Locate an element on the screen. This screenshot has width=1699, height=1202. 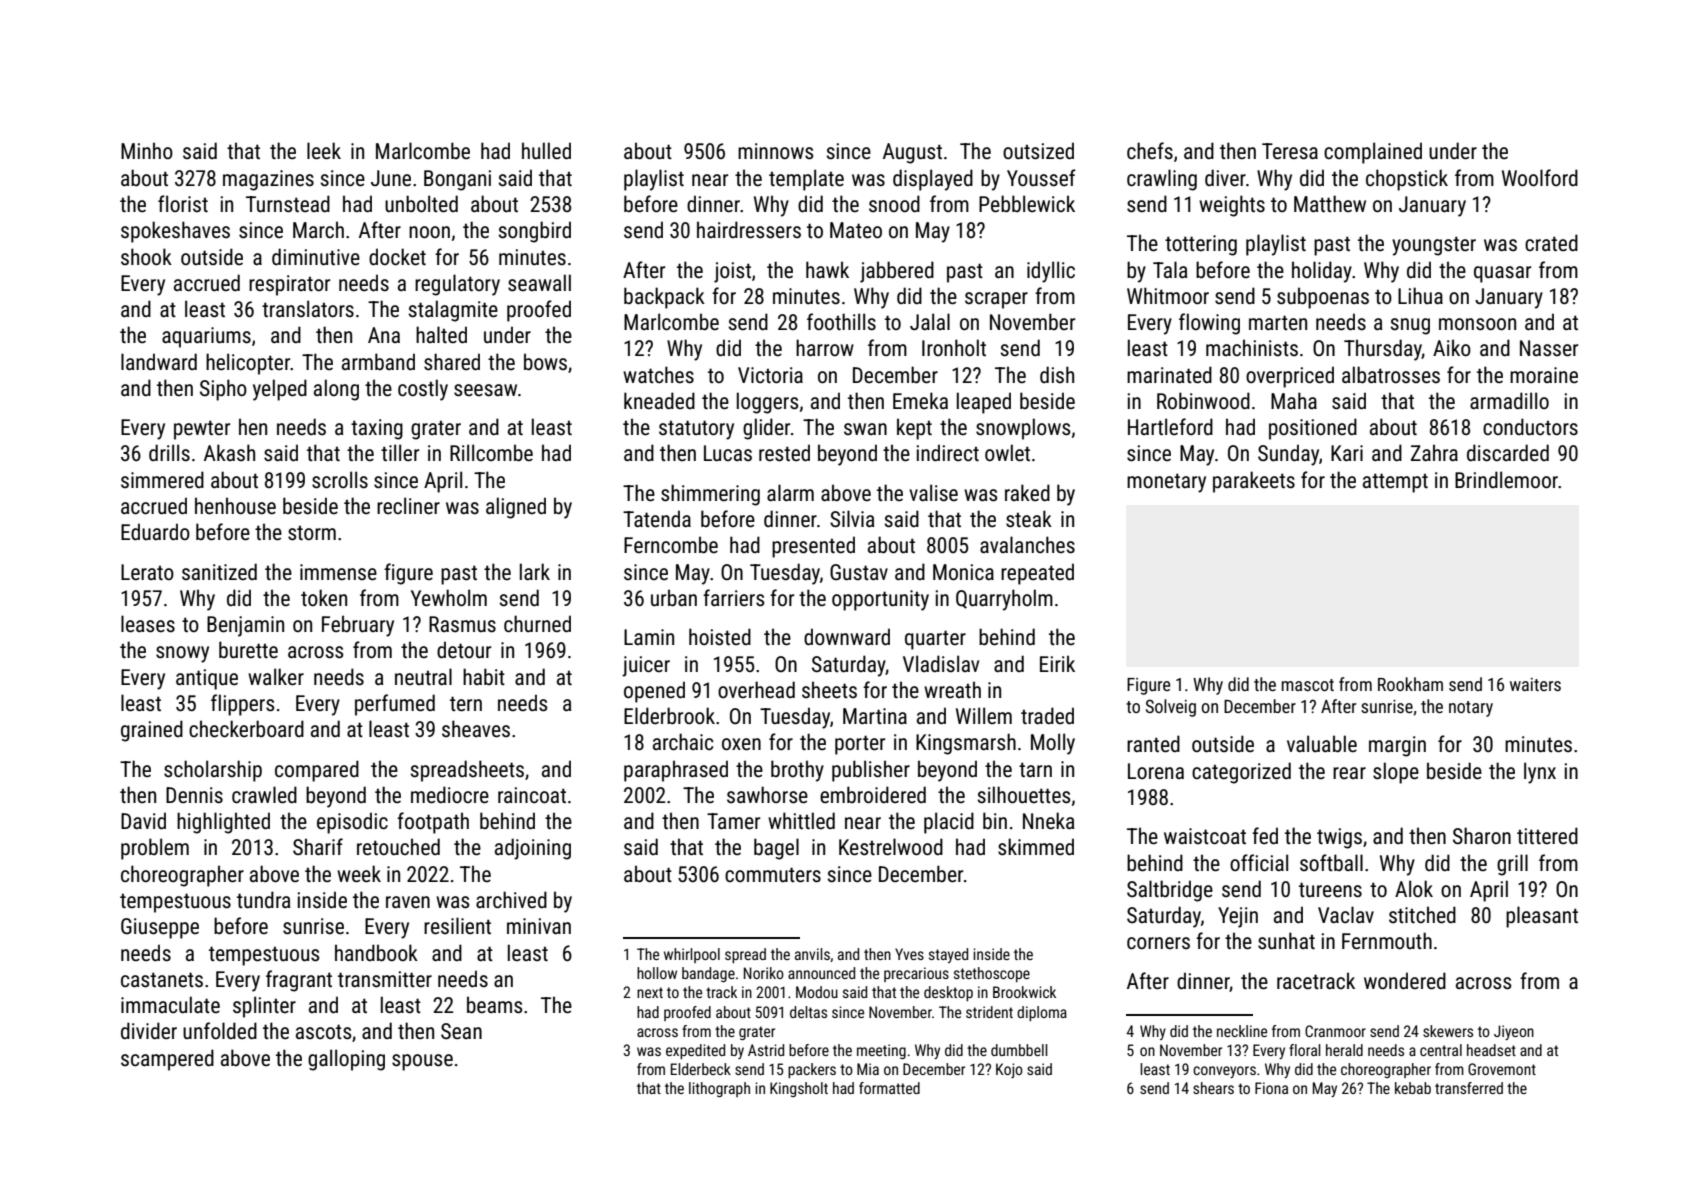
Lucas is located at coordinates (728, 453).
